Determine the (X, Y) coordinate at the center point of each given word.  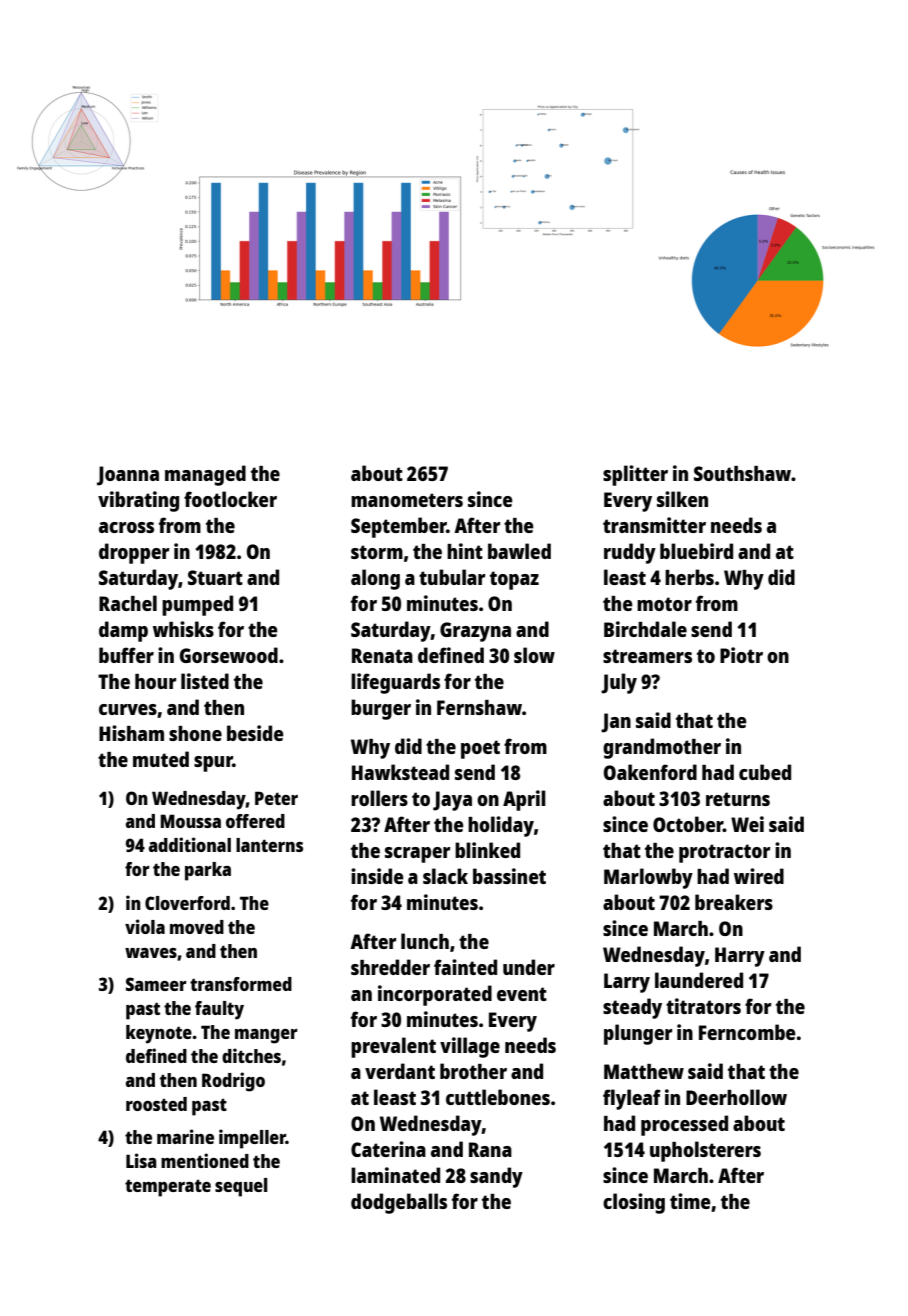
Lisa (141, 1160)
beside (255, 733)
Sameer (156, 984)
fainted (465, 967)
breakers (734, 902)
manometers (407, 500)
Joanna (128, 476)
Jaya (452, 801)
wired (759, 876)
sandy (496, 1177)
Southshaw (742, 473)
